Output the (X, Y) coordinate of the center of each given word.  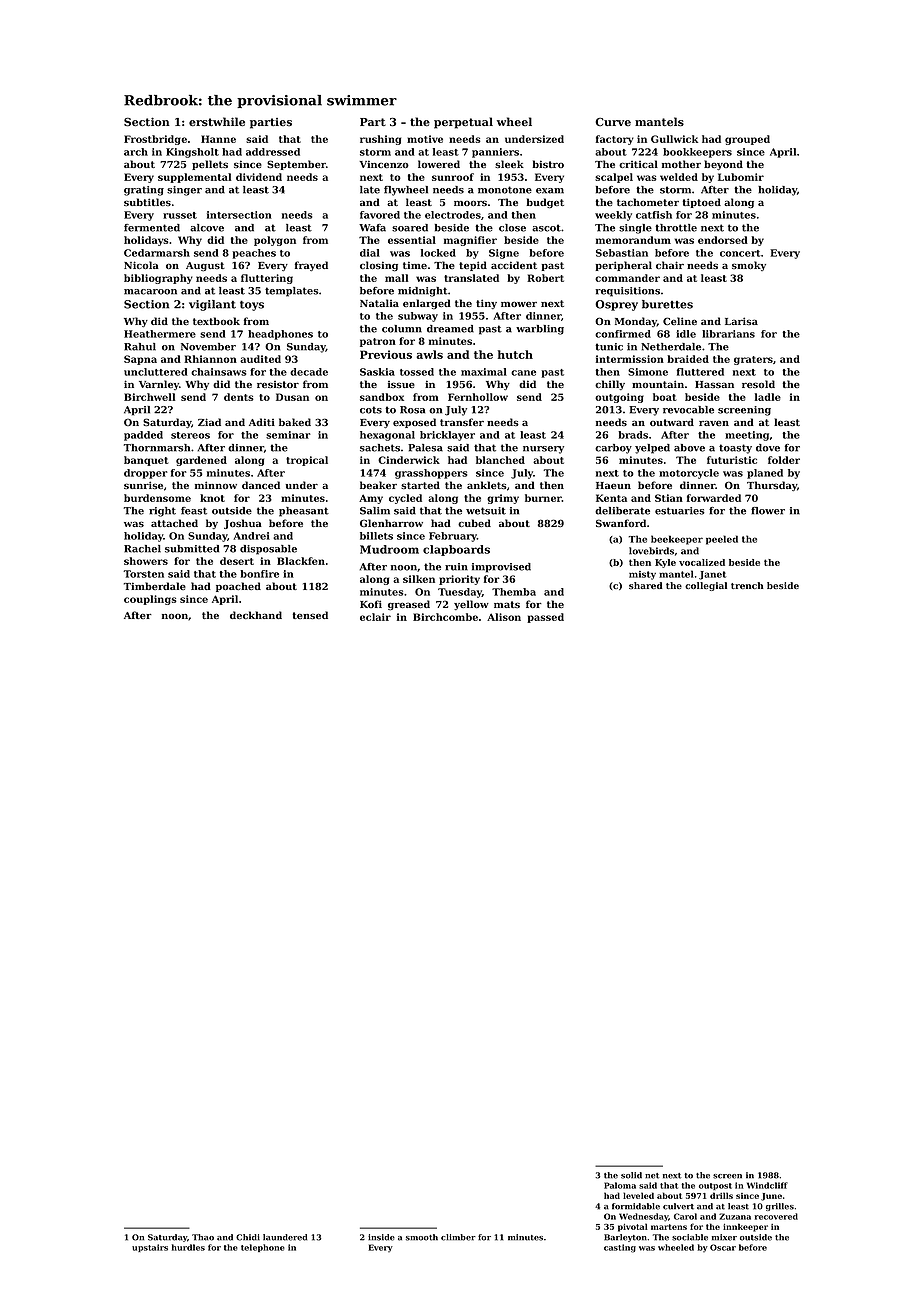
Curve (613, 122)
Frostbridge (155, 140)
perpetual (463, 123)
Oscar (723, 1247)
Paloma (620, 1185)
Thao (203, 1237)
